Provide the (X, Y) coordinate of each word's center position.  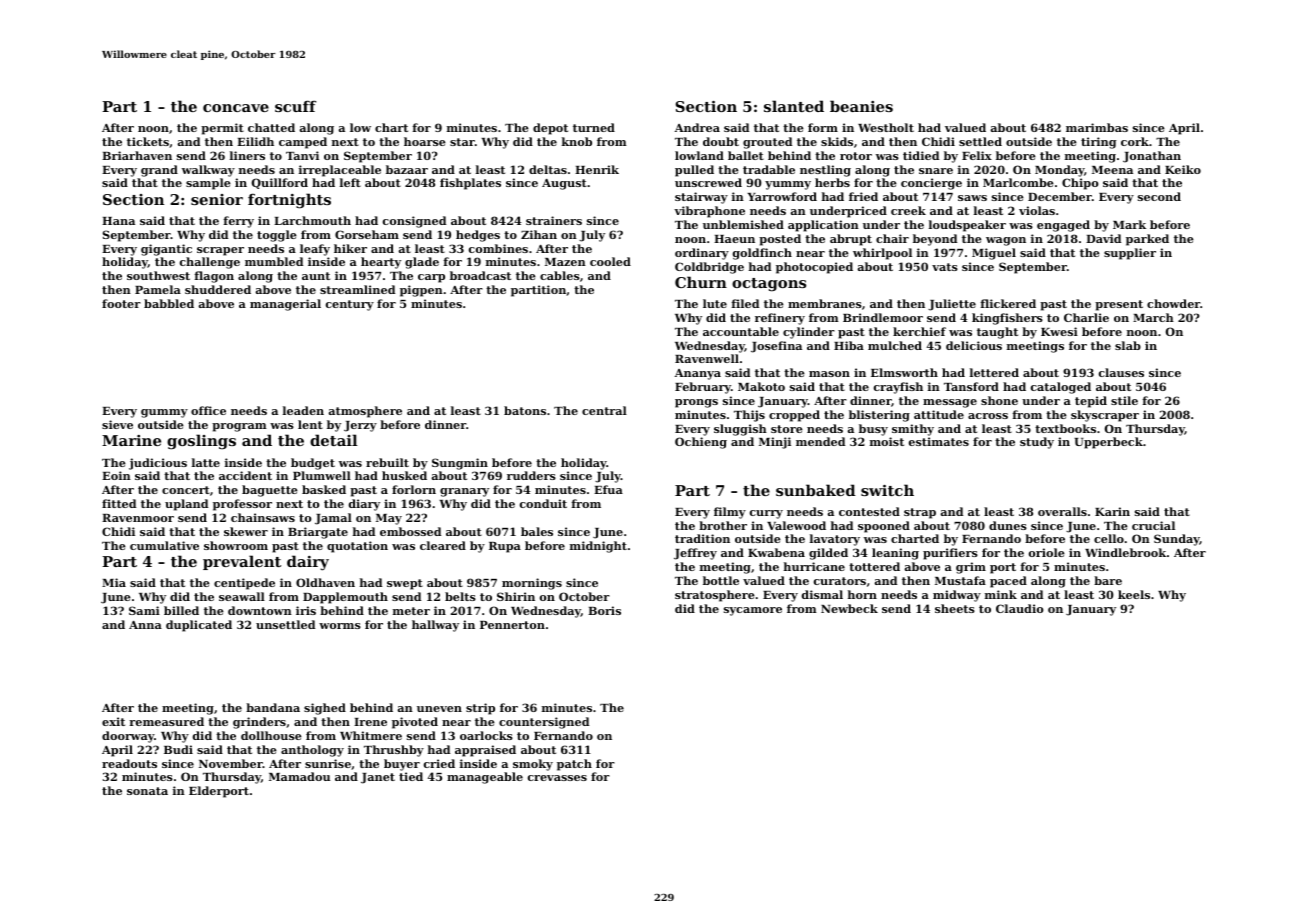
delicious (974, 345)
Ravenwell (707, 358)
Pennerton (512, 625)
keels (1134, 594)
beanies (861, 106)
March (1153, 317)
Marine (131, 440)
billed (181, 610)
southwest (158, 275)
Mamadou (299, 776)
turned (594, 127)
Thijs (749, 416)
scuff (295, 106)
